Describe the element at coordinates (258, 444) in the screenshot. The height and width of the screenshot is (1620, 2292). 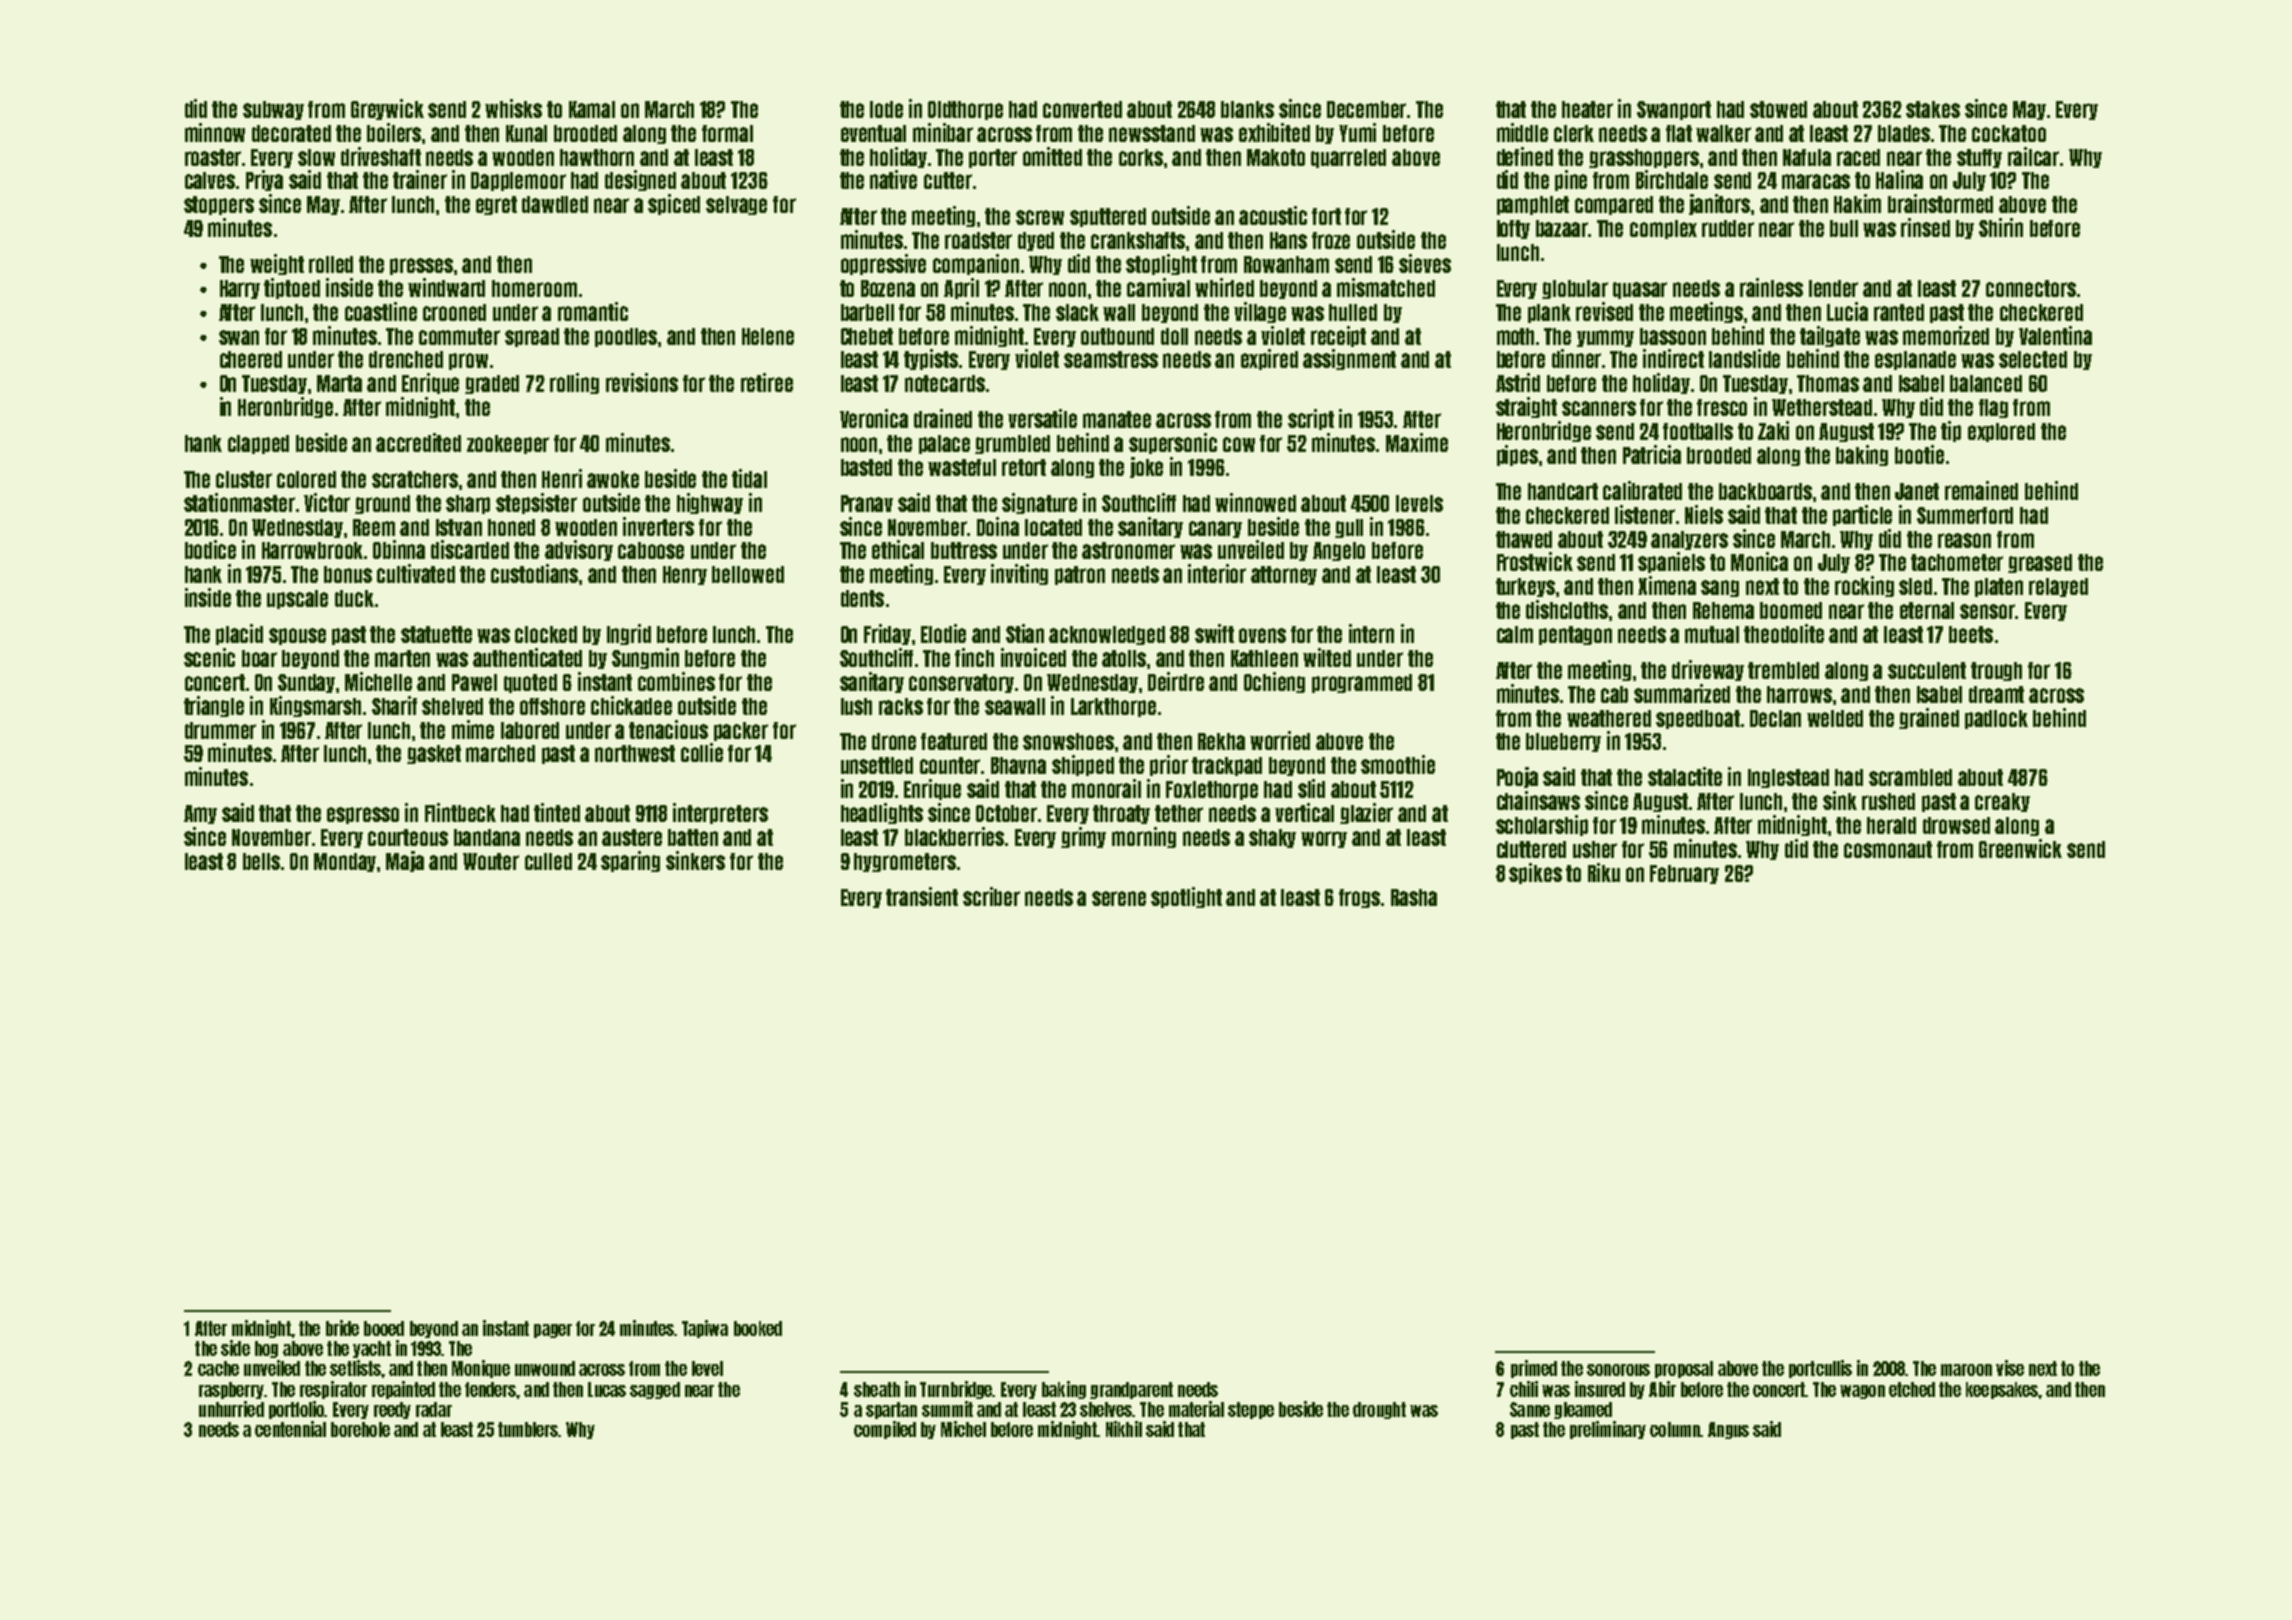
I see `clapped` at that location.
